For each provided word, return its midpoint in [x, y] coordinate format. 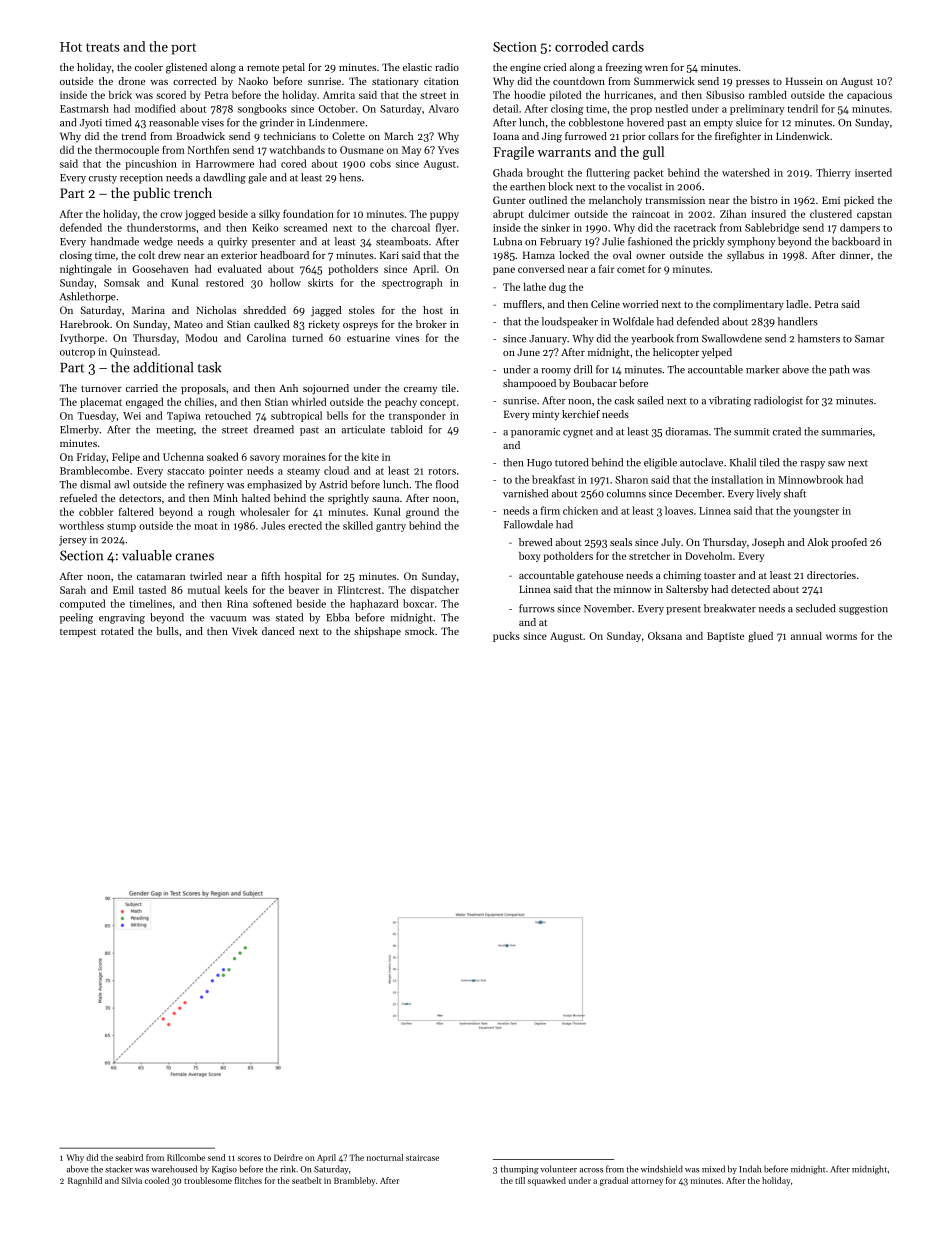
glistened [186, 68]
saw [836, 464]
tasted [152, 590]
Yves [448, 150]
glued [760, 637]
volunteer [558, 1169]
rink [288, 1169]
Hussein [804, 81]
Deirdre [288, 1157]
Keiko [265, 227]
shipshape [377, 632]
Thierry [833, 173]
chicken [580, 510]
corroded [582, 46]
